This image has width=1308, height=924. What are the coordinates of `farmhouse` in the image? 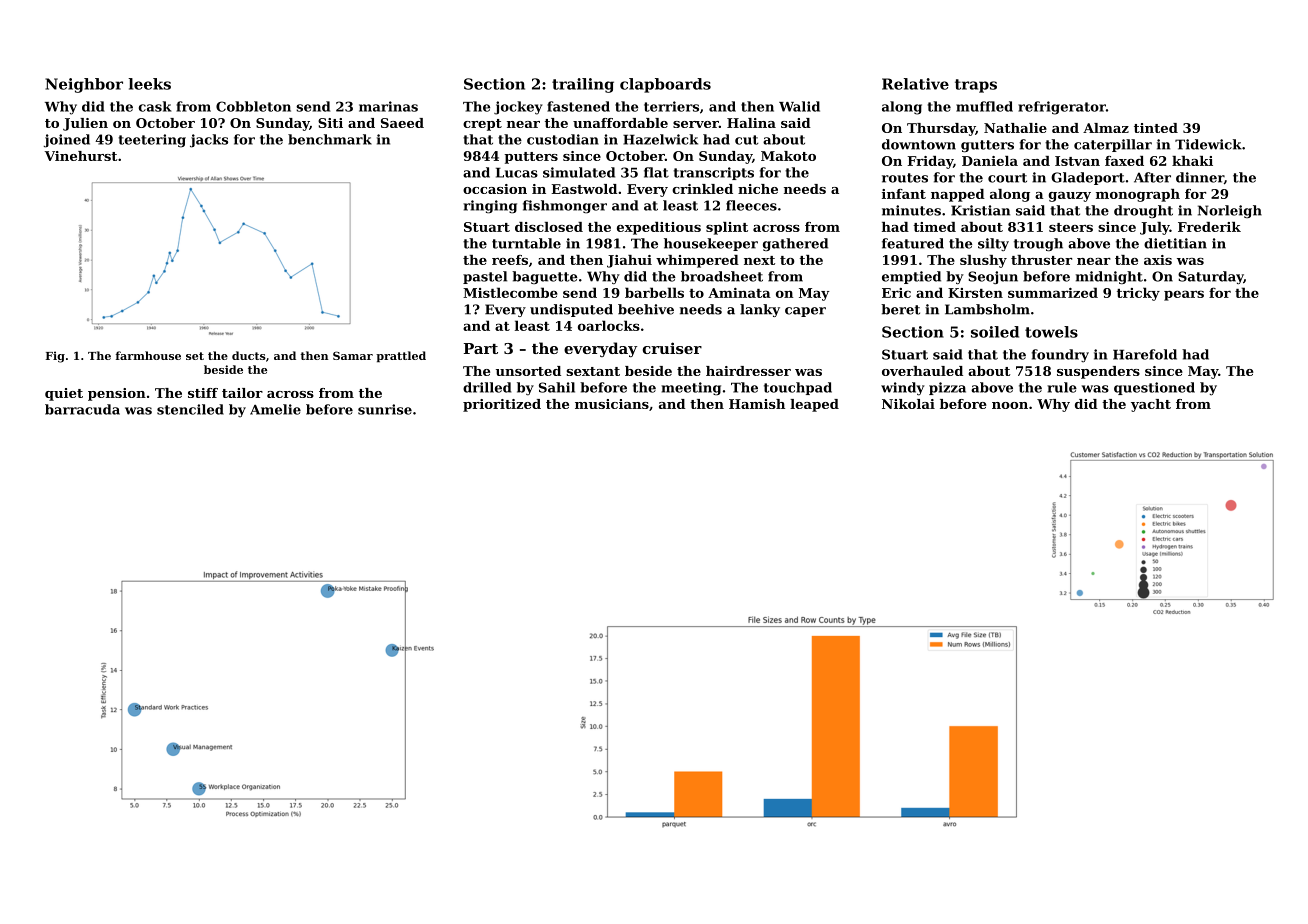 It's located at (148, 355).
